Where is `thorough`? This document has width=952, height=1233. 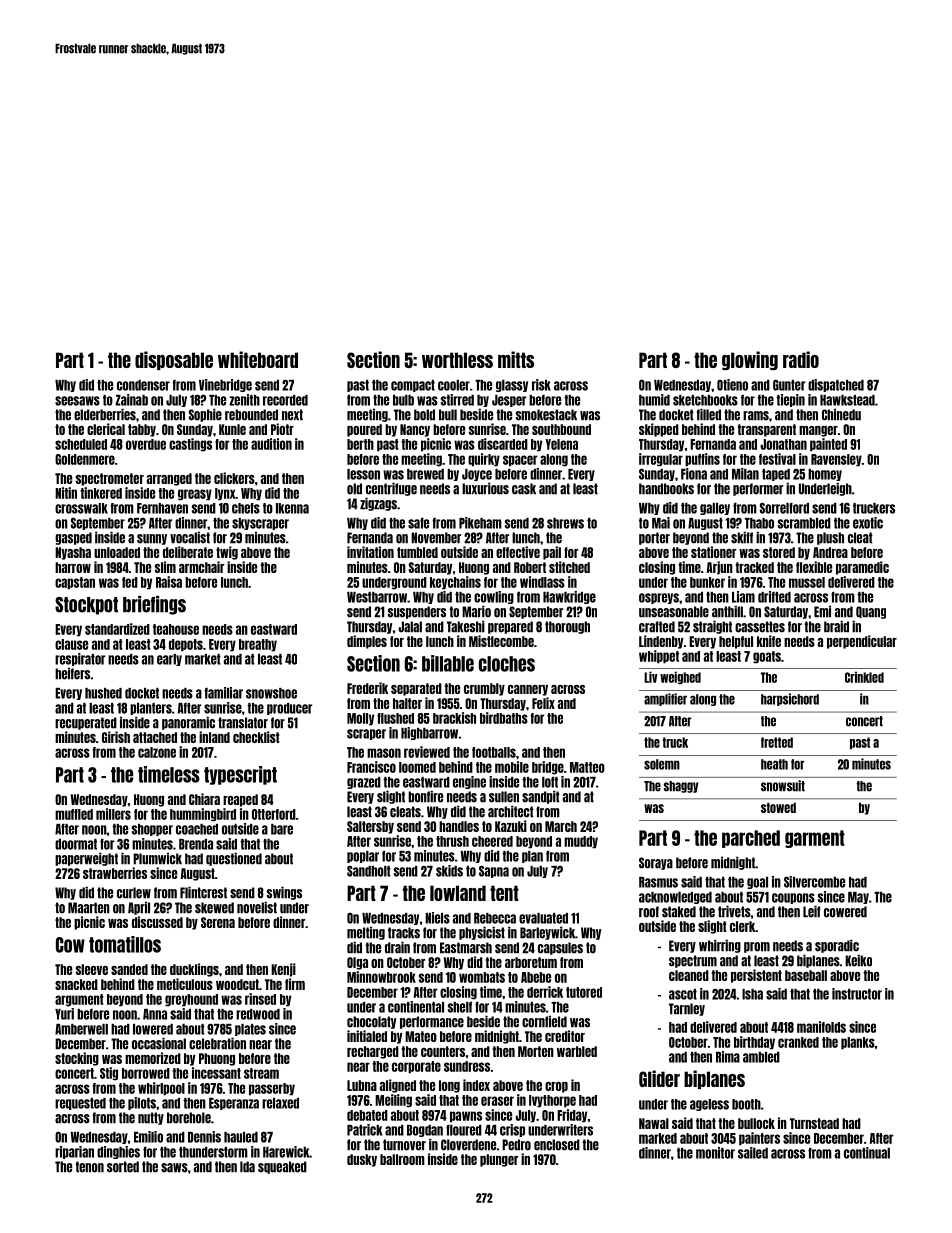 thorough is located at coordinates (567, 627).
